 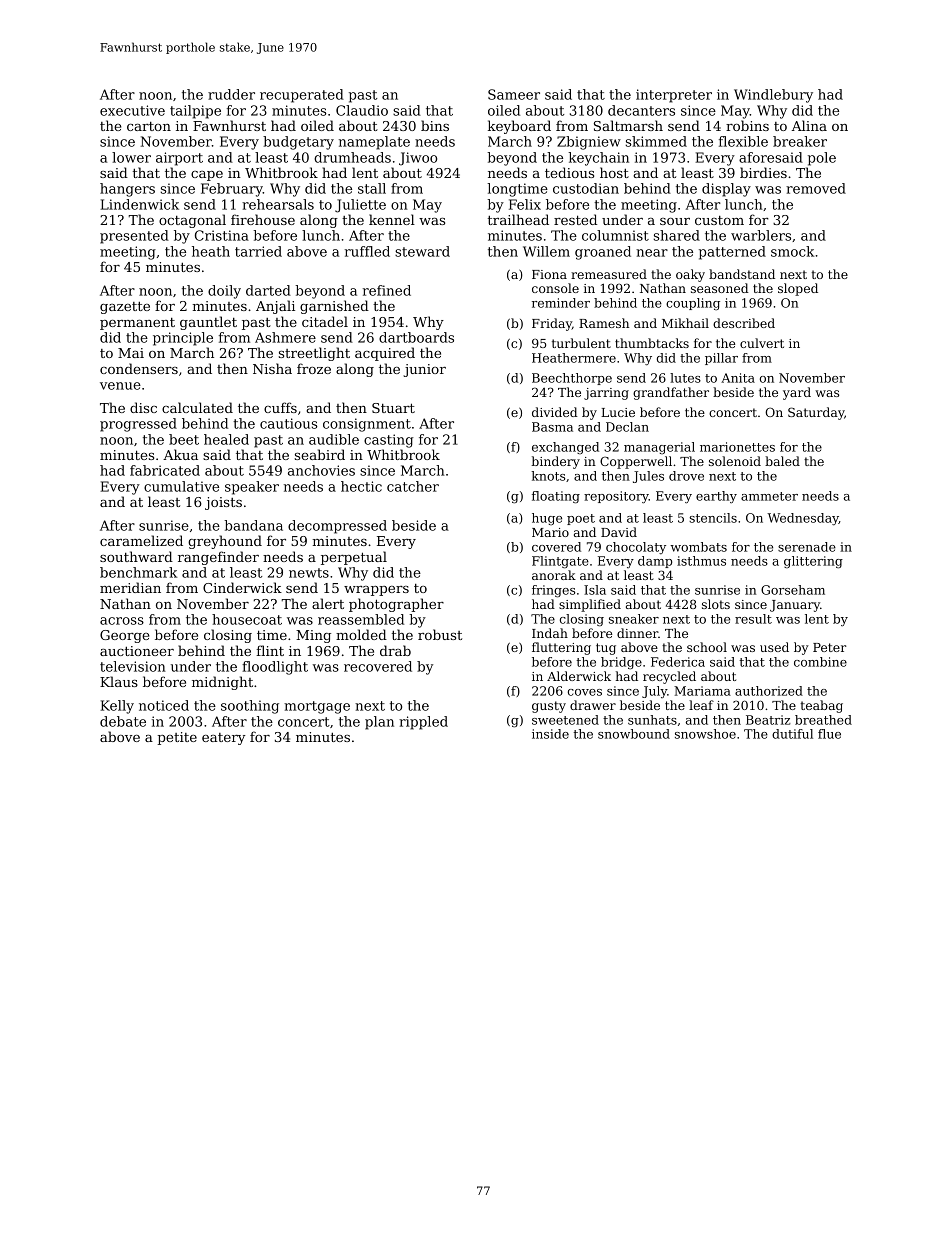 What do you see at coordinates (716, 497) in the page?
I see `earthy` at bounding box center [716, 497].
